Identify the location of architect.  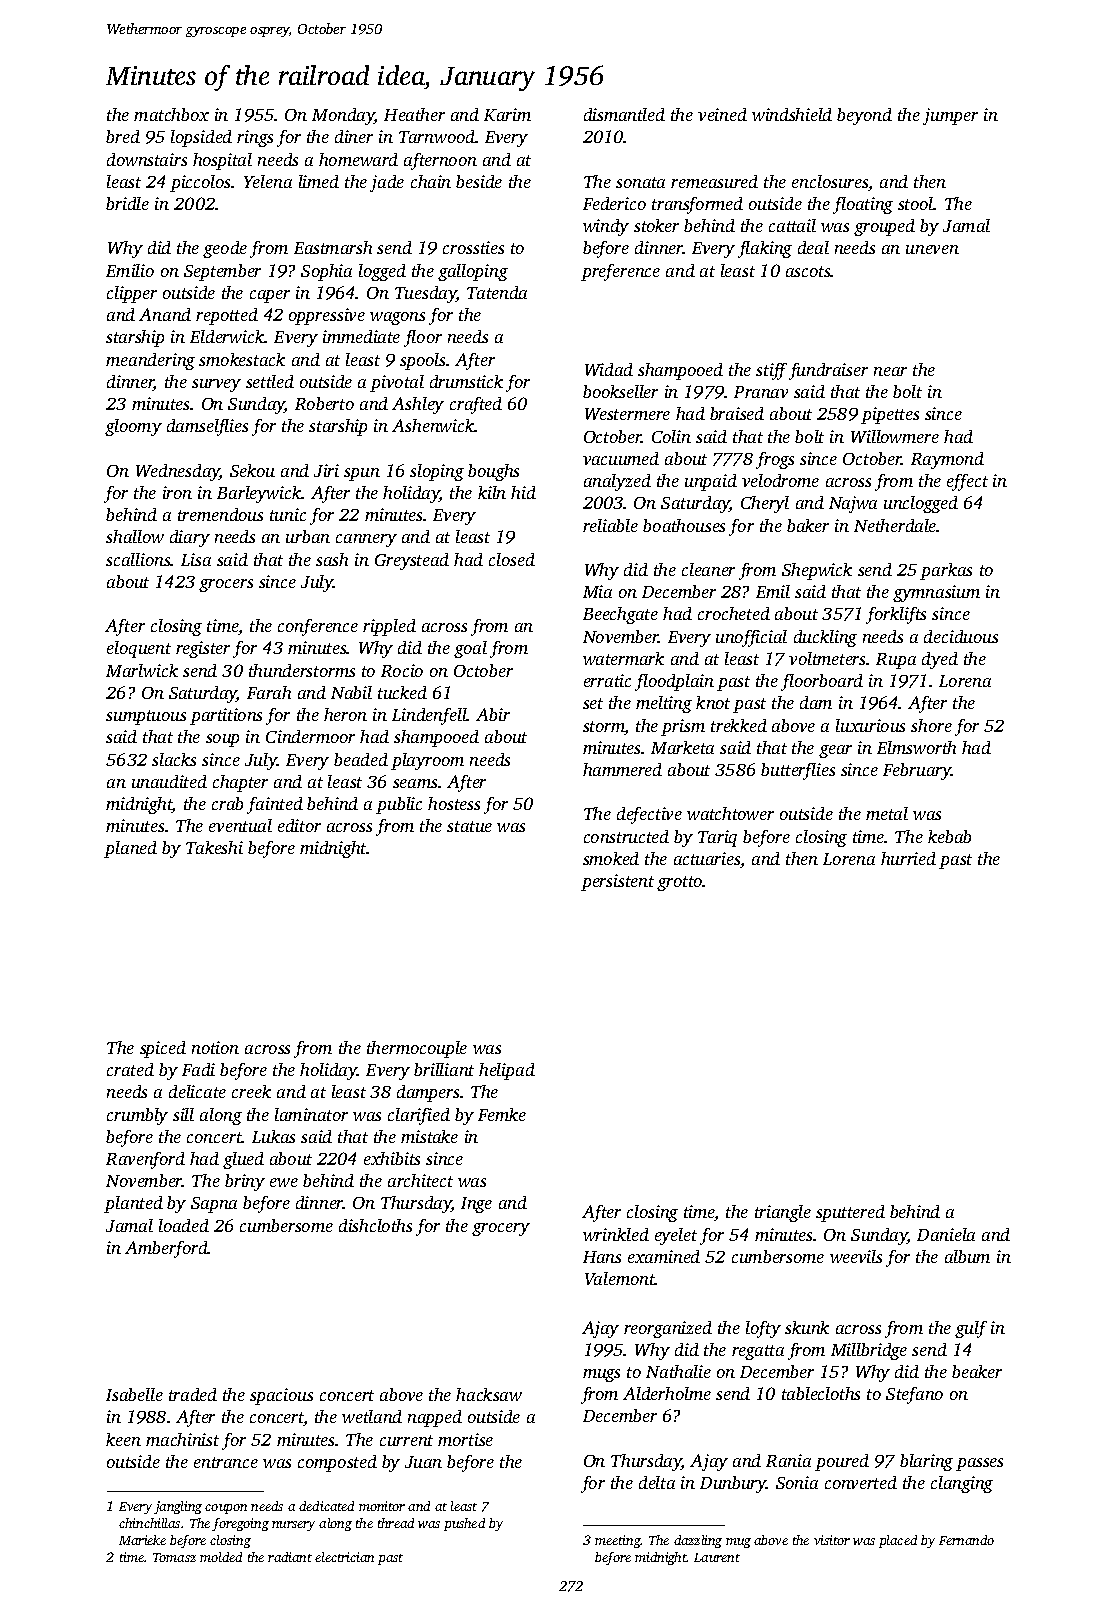
(420, 1180).
